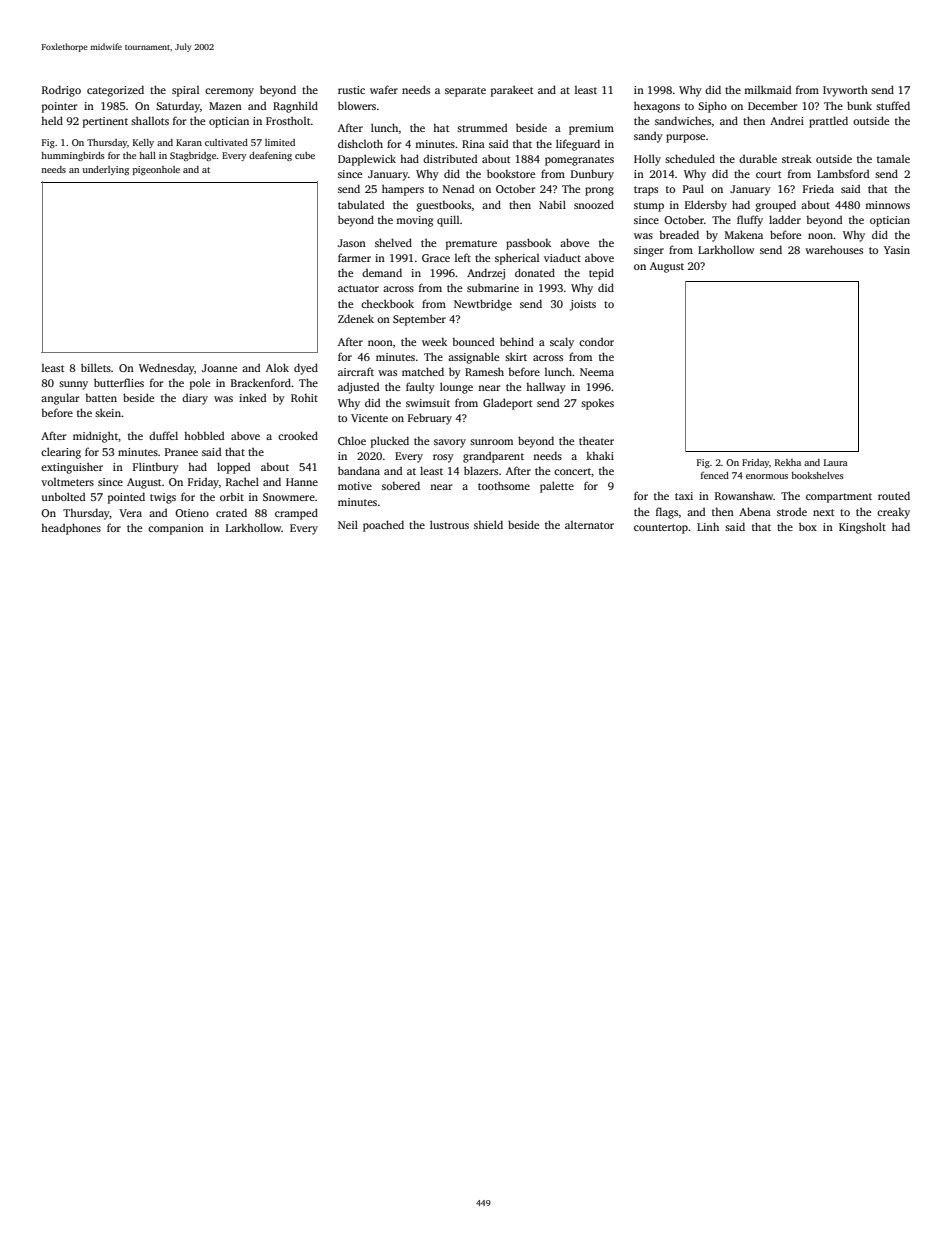 The image size is (952, 1233). What do you see at coordinates (836, 462) in the document?
I see `Laura` at bounding box center [836, 462].
